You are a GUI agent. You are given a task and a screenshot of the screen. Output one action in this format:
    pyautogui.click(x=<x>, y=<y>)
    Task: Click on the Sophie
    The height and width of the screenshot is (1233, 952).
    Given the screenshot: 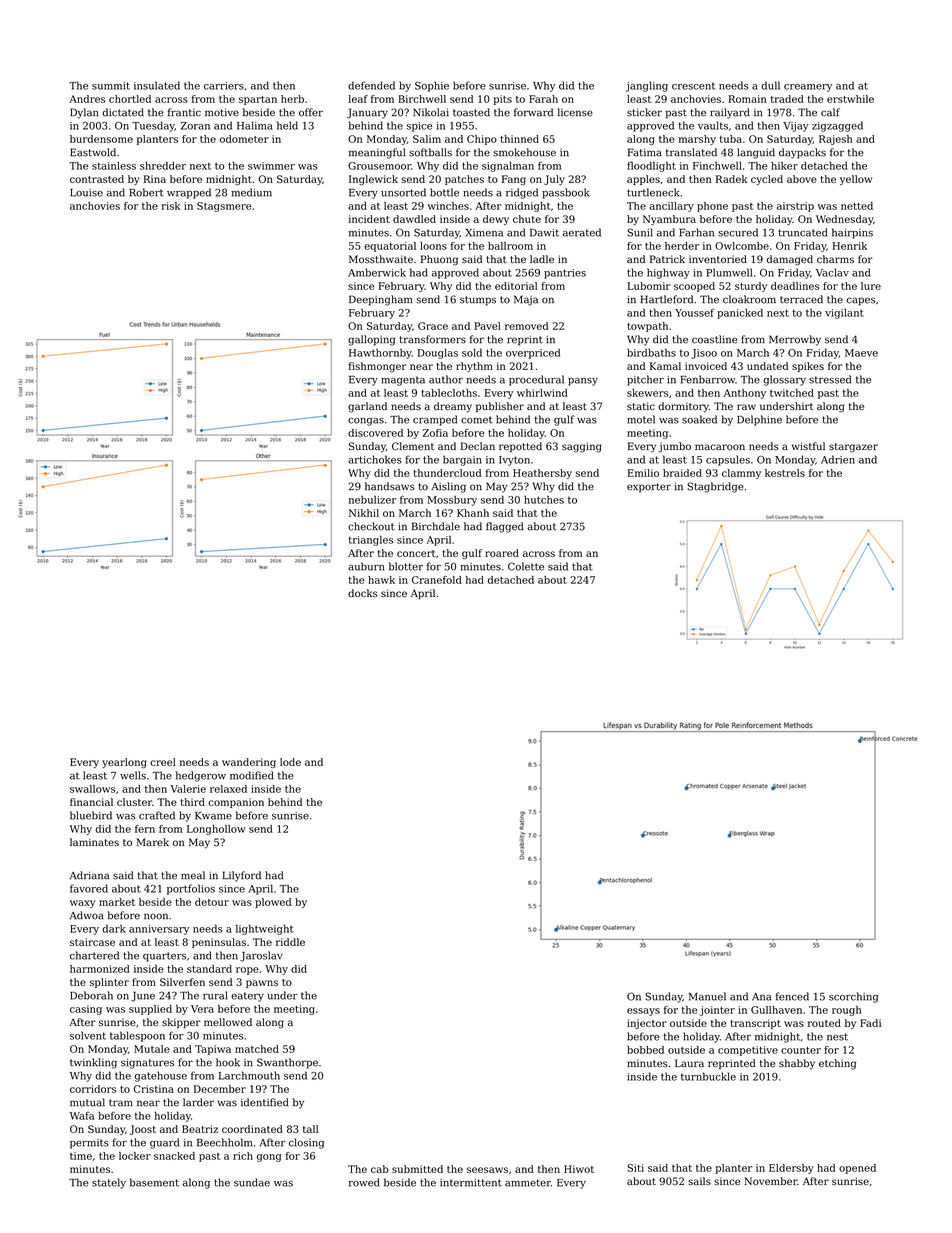 What is the action you would take?
    pyautogui.click(x=432, y=86)
